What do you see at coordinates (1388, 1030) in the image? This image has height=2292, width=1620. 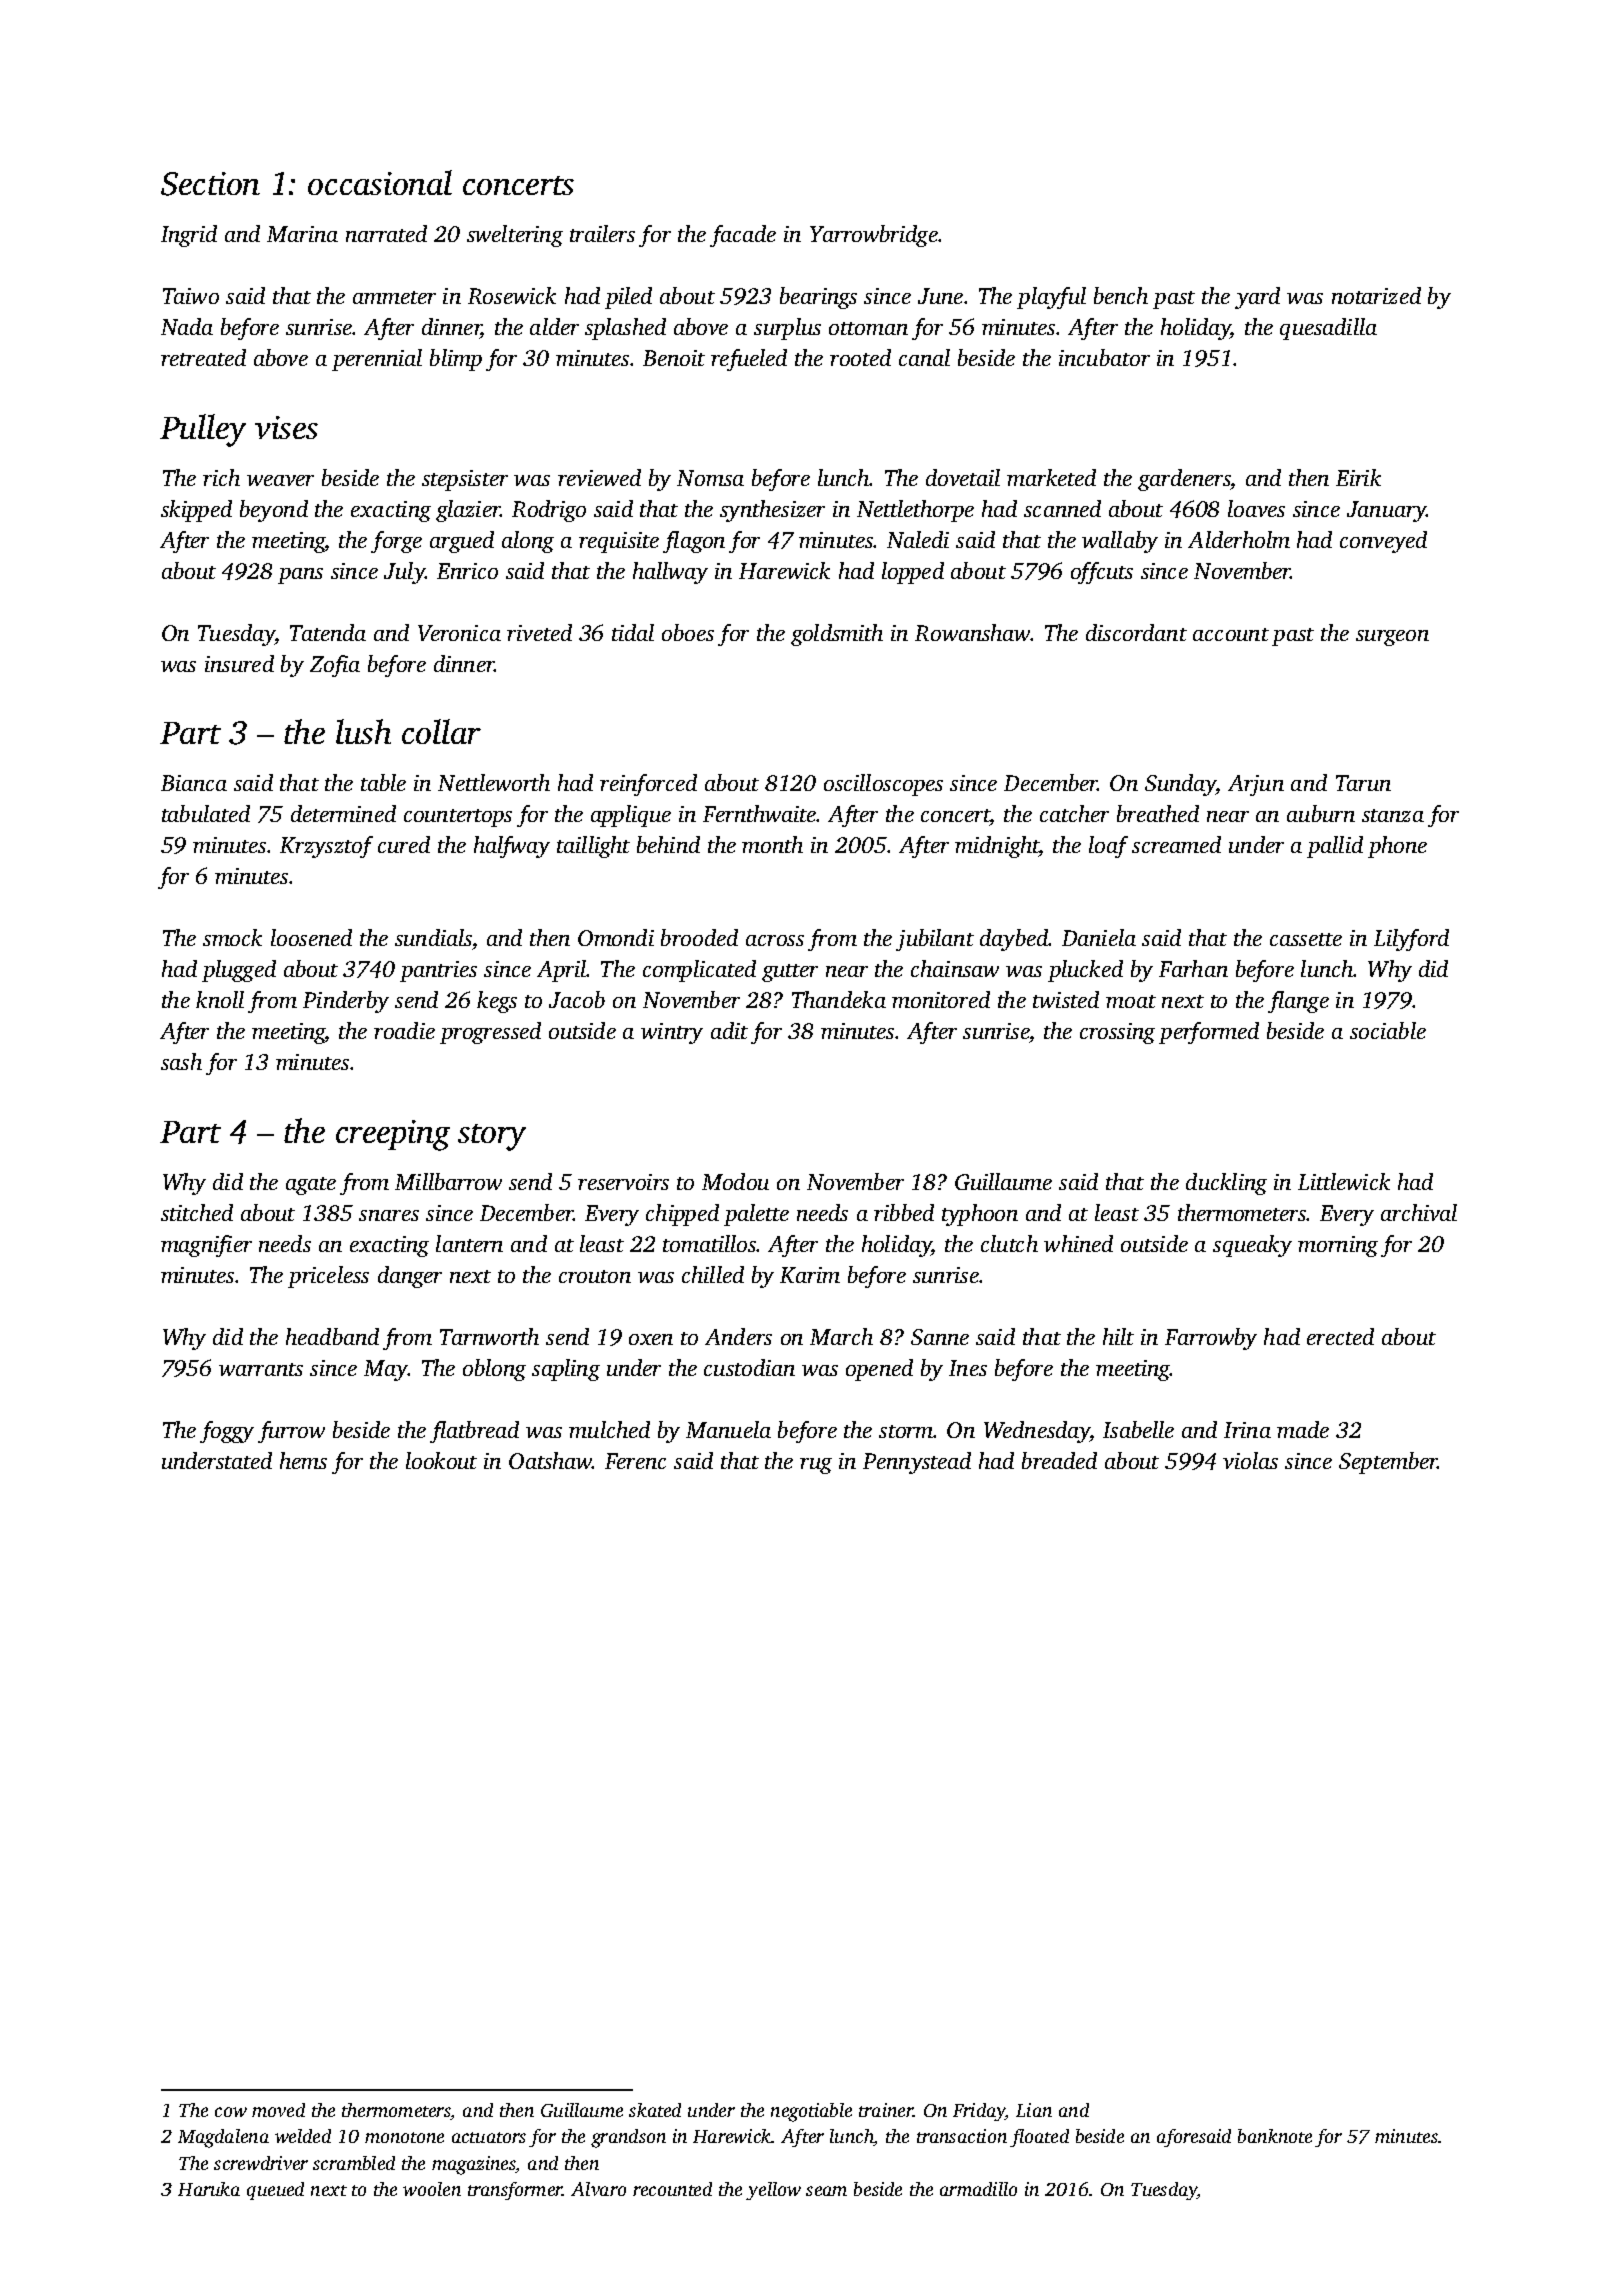 I see `sociable` at bounding box center [1388, 1030].
